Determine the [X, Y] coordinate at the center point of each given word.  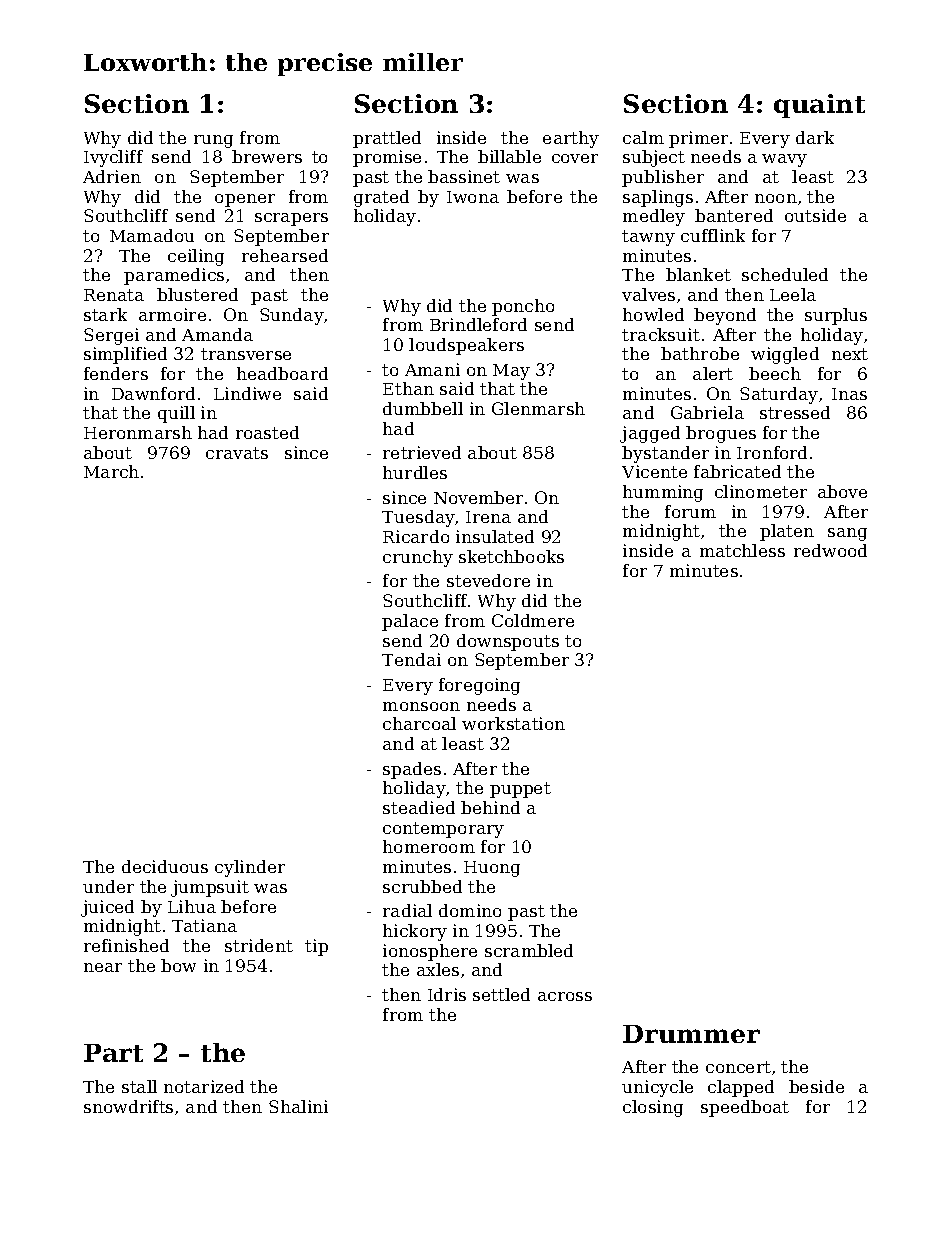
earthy [571, 139]
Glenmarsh [538, 408]
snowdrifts [128, 1106]
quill [176, 414]
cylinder [250, 868]
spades [412, 770]
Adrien [112, 176]
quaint [819, 106]
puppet [520, 790]
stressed [795, 412]
